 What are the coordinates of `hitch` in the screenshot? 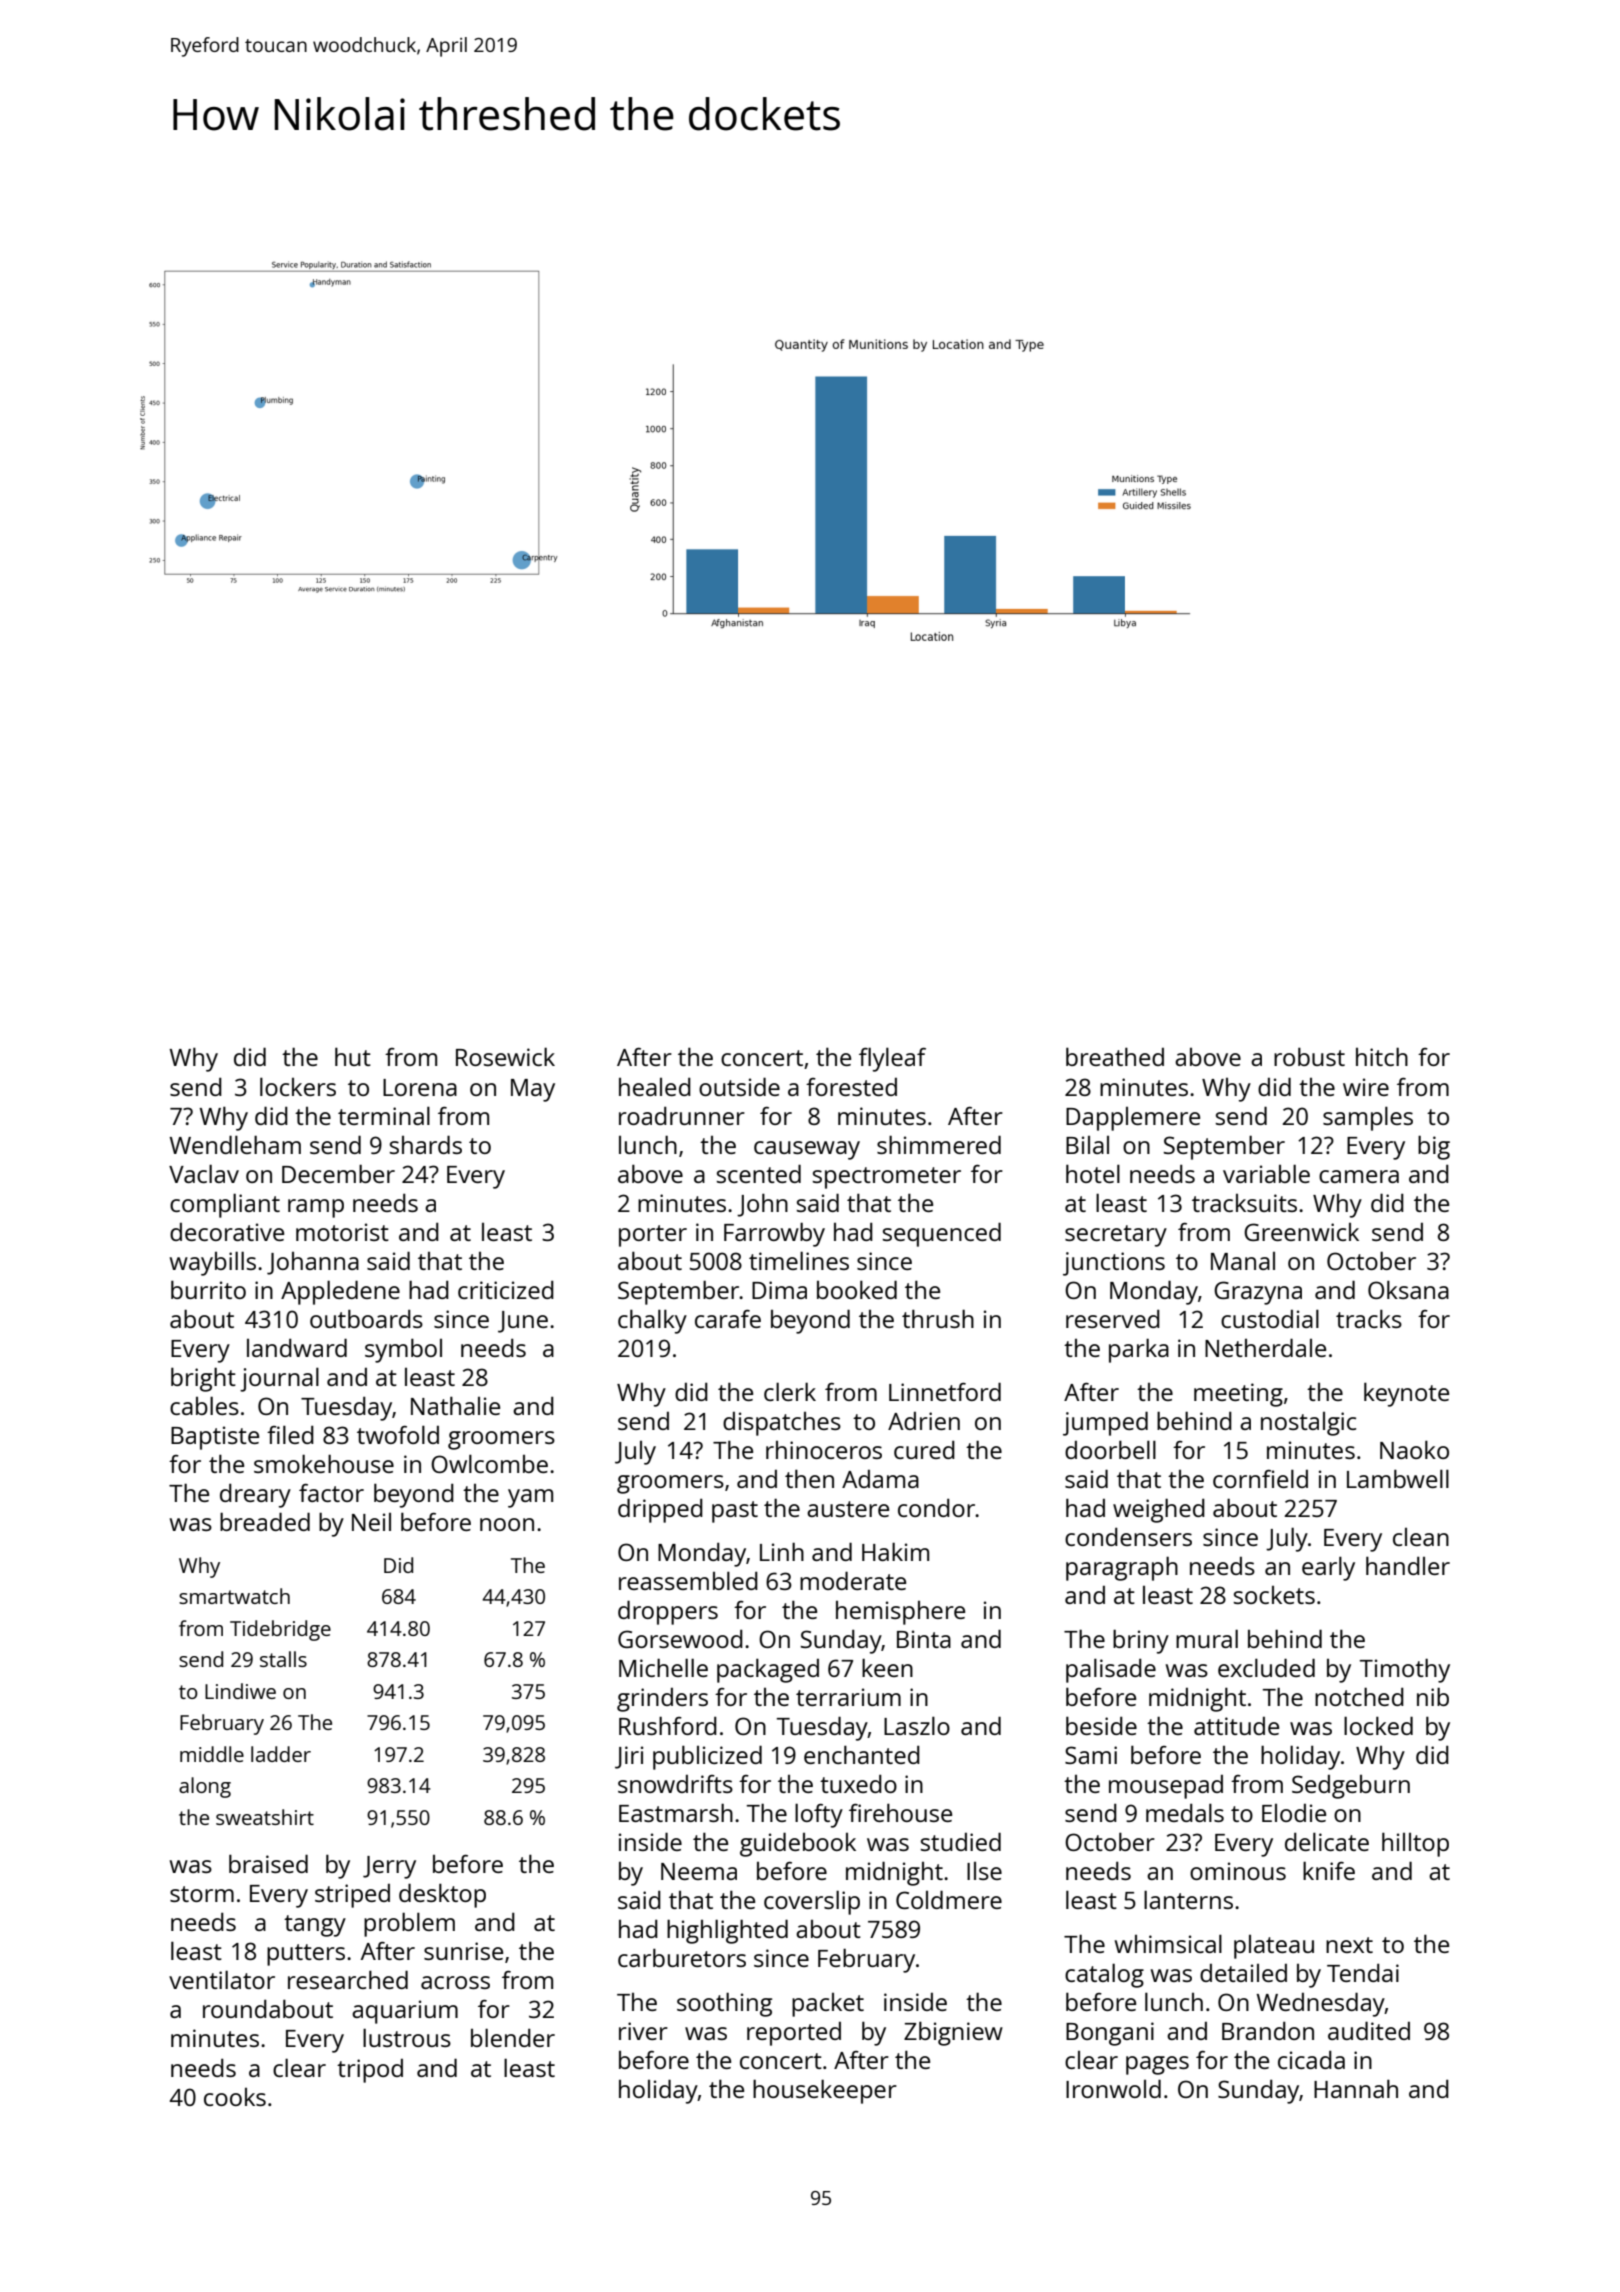 It's located at (1382, 1056).
